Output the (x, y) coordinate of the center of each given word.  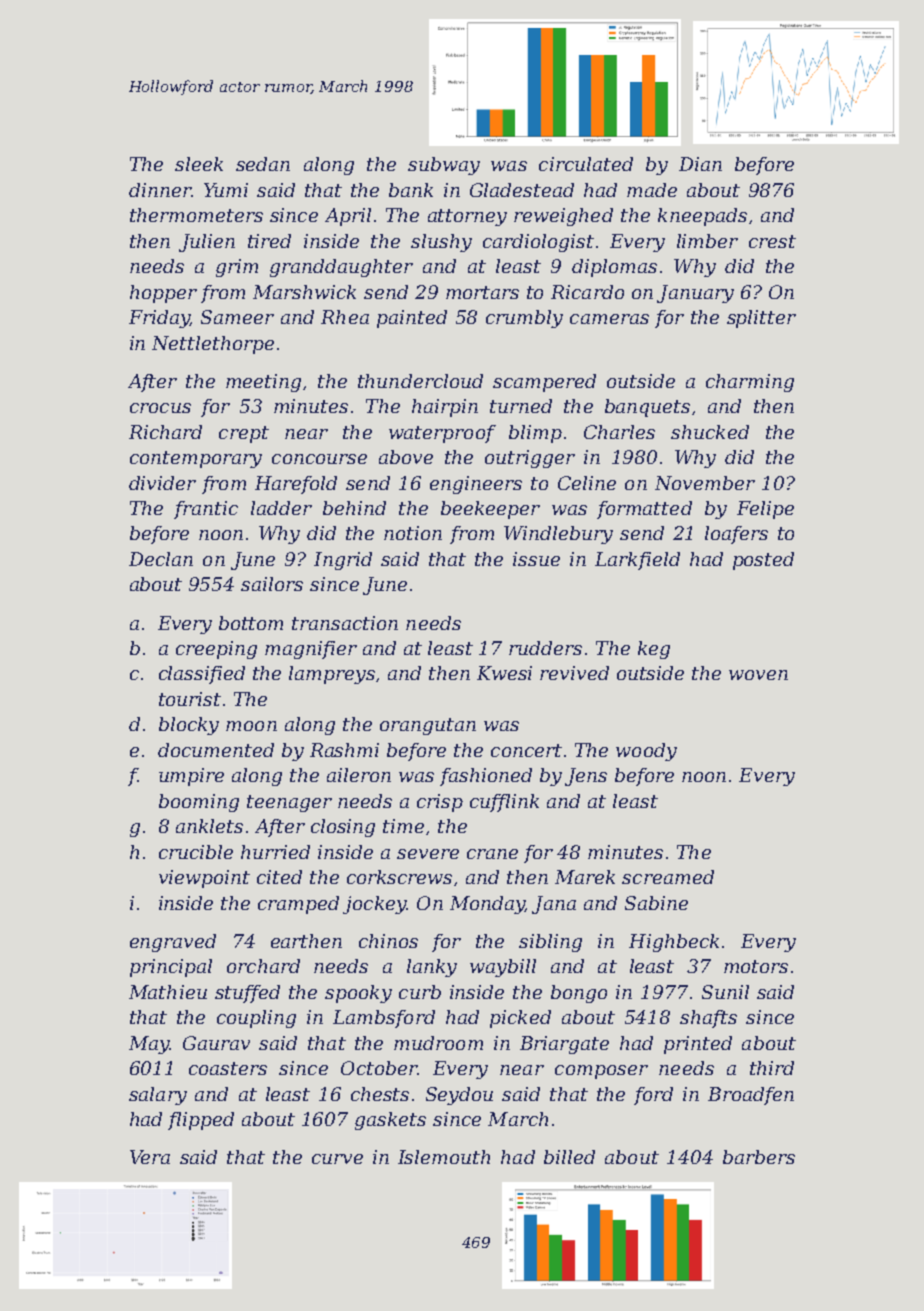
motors (756, 966)
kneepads (702, 217)
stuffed (247, 994)
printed (698, 1045)
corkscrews (399, 877)
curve (337, 1159)
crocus (160, 408)
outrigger (530, 459)
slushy (441, 243)
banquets (647, 408)
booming (199, 803)
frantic (206, 510)
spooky (358, 994)
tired (269, 241)
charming (750, 383)
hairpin (445, 408)
